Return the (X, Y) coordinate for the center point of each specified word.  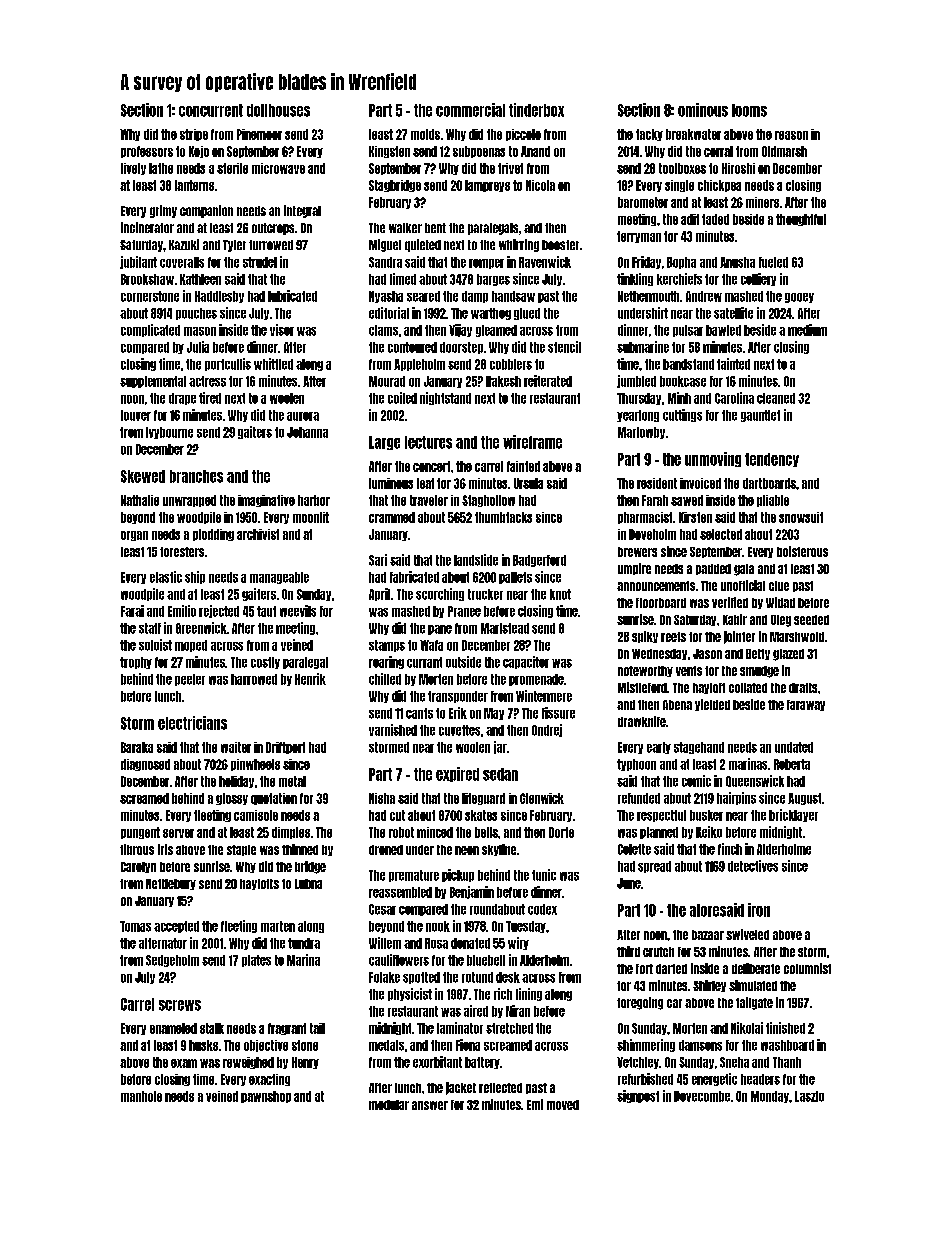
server (178, 833)
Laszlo (809, 1096)
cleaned (776, 398)
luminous (391, 483)
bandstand (688, 364)
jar (500, 747)
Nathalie (140, 500)
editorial (389, 313)
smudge (759, 672)
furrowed (271, 245)
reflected (500, 1088)
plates (256, 961)
